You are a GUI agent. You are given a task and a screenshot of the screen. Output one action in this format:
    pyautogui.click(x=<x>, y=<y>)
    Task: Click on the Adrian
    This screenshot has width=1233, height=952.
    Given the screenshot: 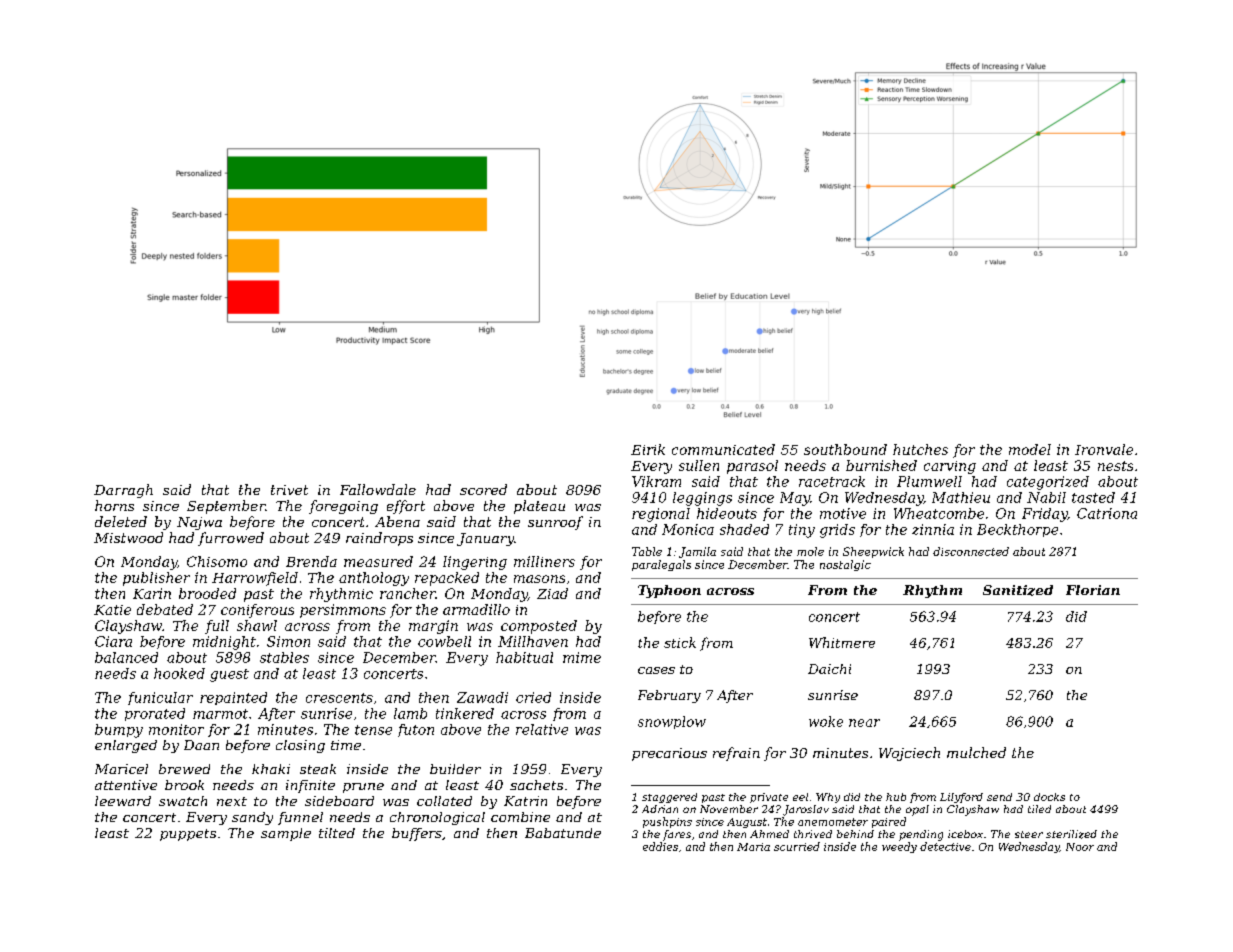 What is the action you would take?
    pyautogui.click(x=660, y=809)
